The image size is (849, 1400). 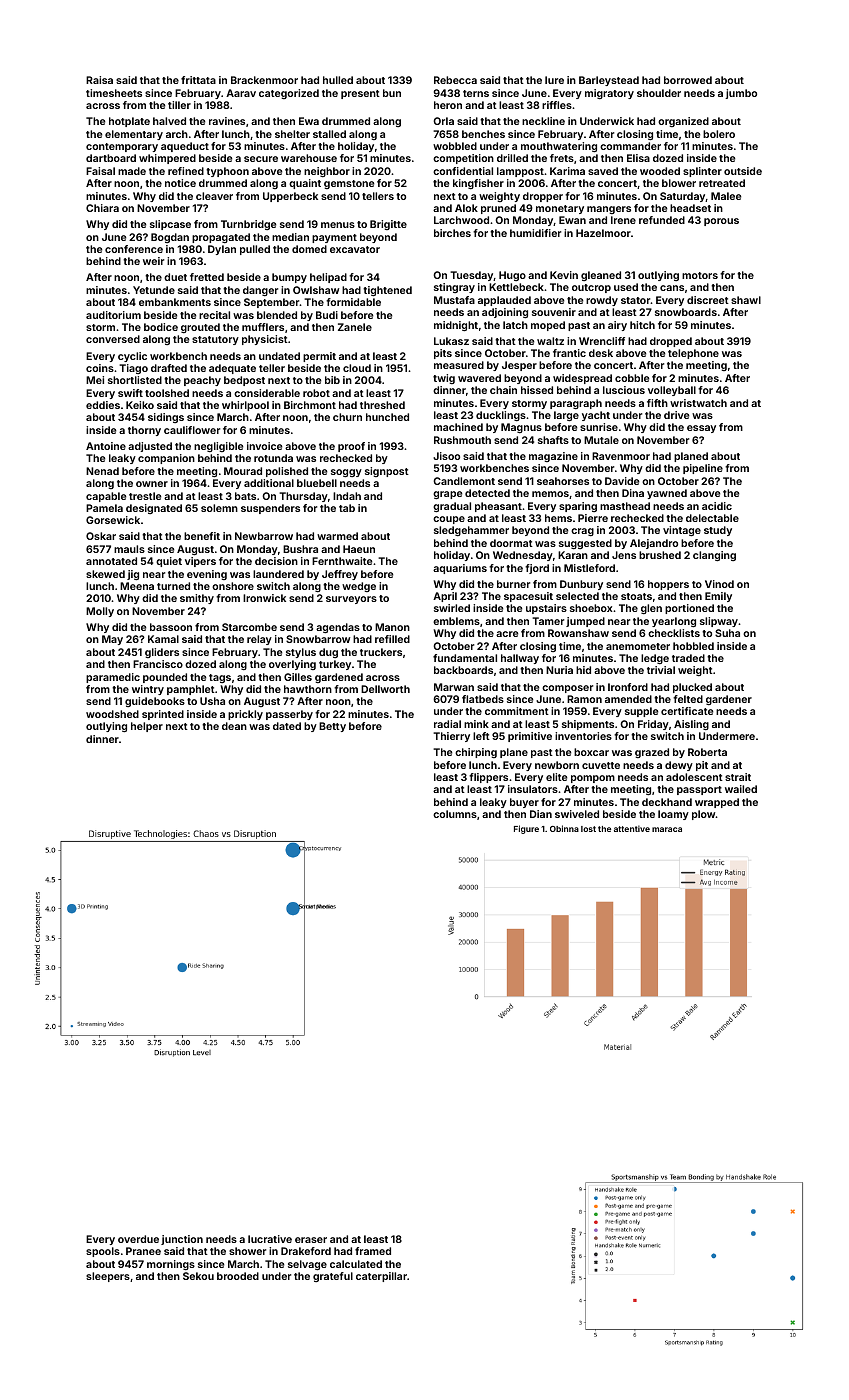 What do you see at coordinates (743, 171) in the document?
I see `outside` at bounding box center [743, 171].
